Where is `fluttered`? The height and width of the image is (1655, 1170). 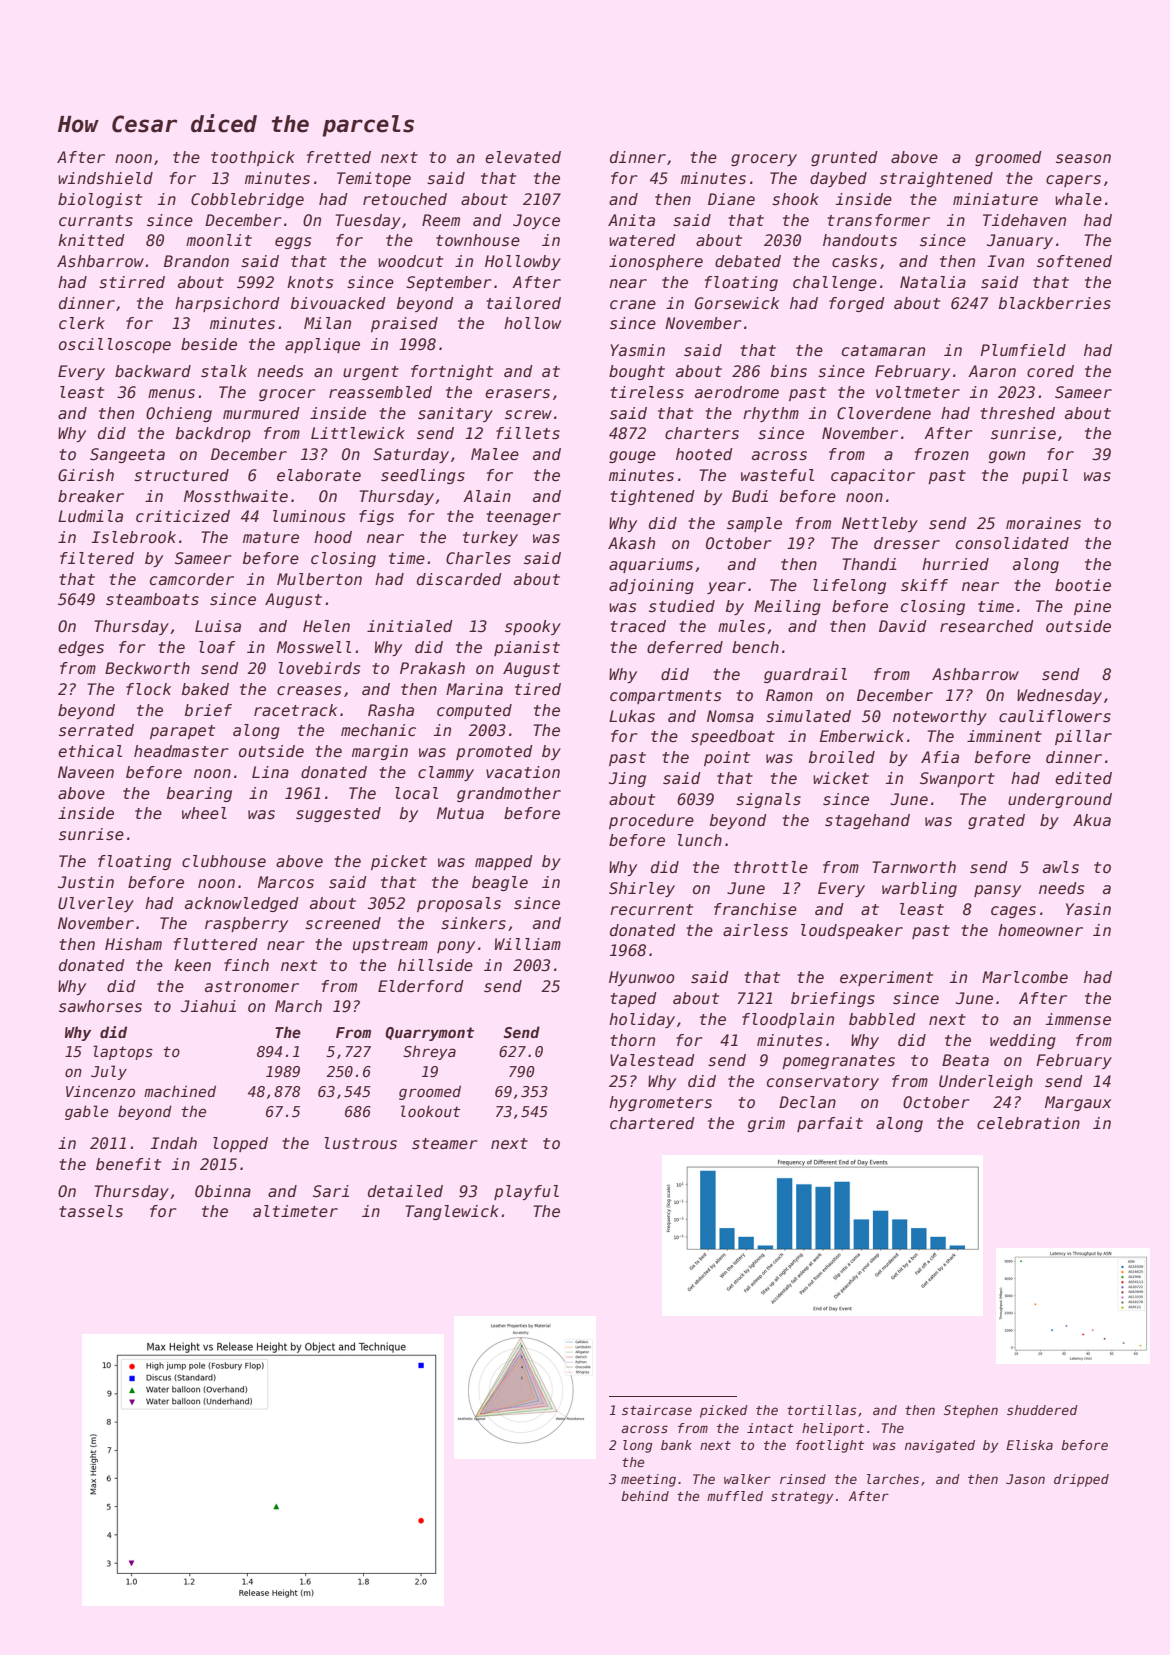 fluttered is located at coordinates (216, 944).
